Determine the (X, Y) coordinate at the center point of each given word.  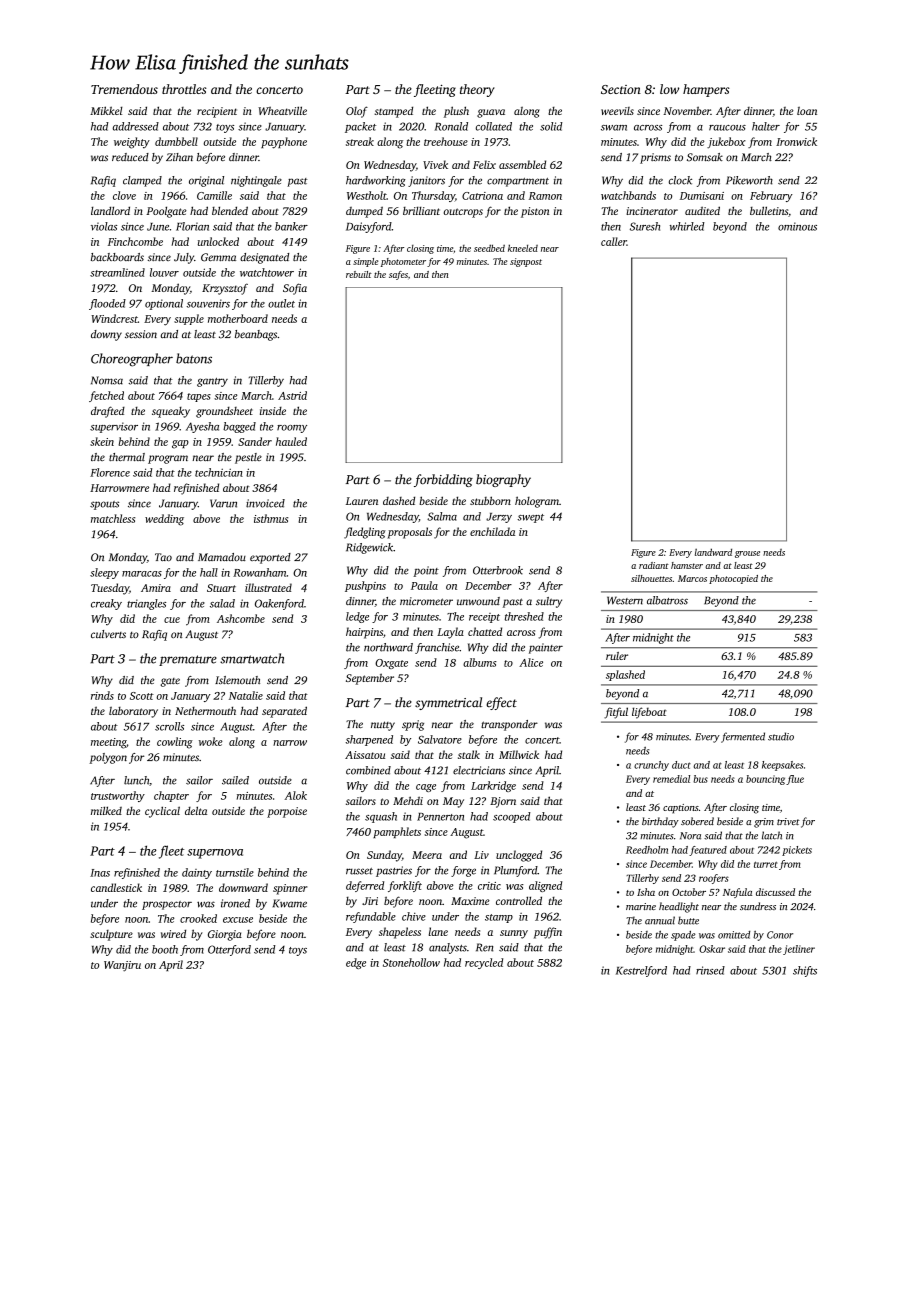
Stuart (221, 588)
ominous (797, 226)
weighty (132, 143)
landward (713, 552)
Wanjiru (122, 966)
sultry (549, 602)
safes (398, 275)
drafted (108, 412)
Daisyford (369, 227)
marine (641, 906)
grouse (747, 554)
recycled (484, 963)
